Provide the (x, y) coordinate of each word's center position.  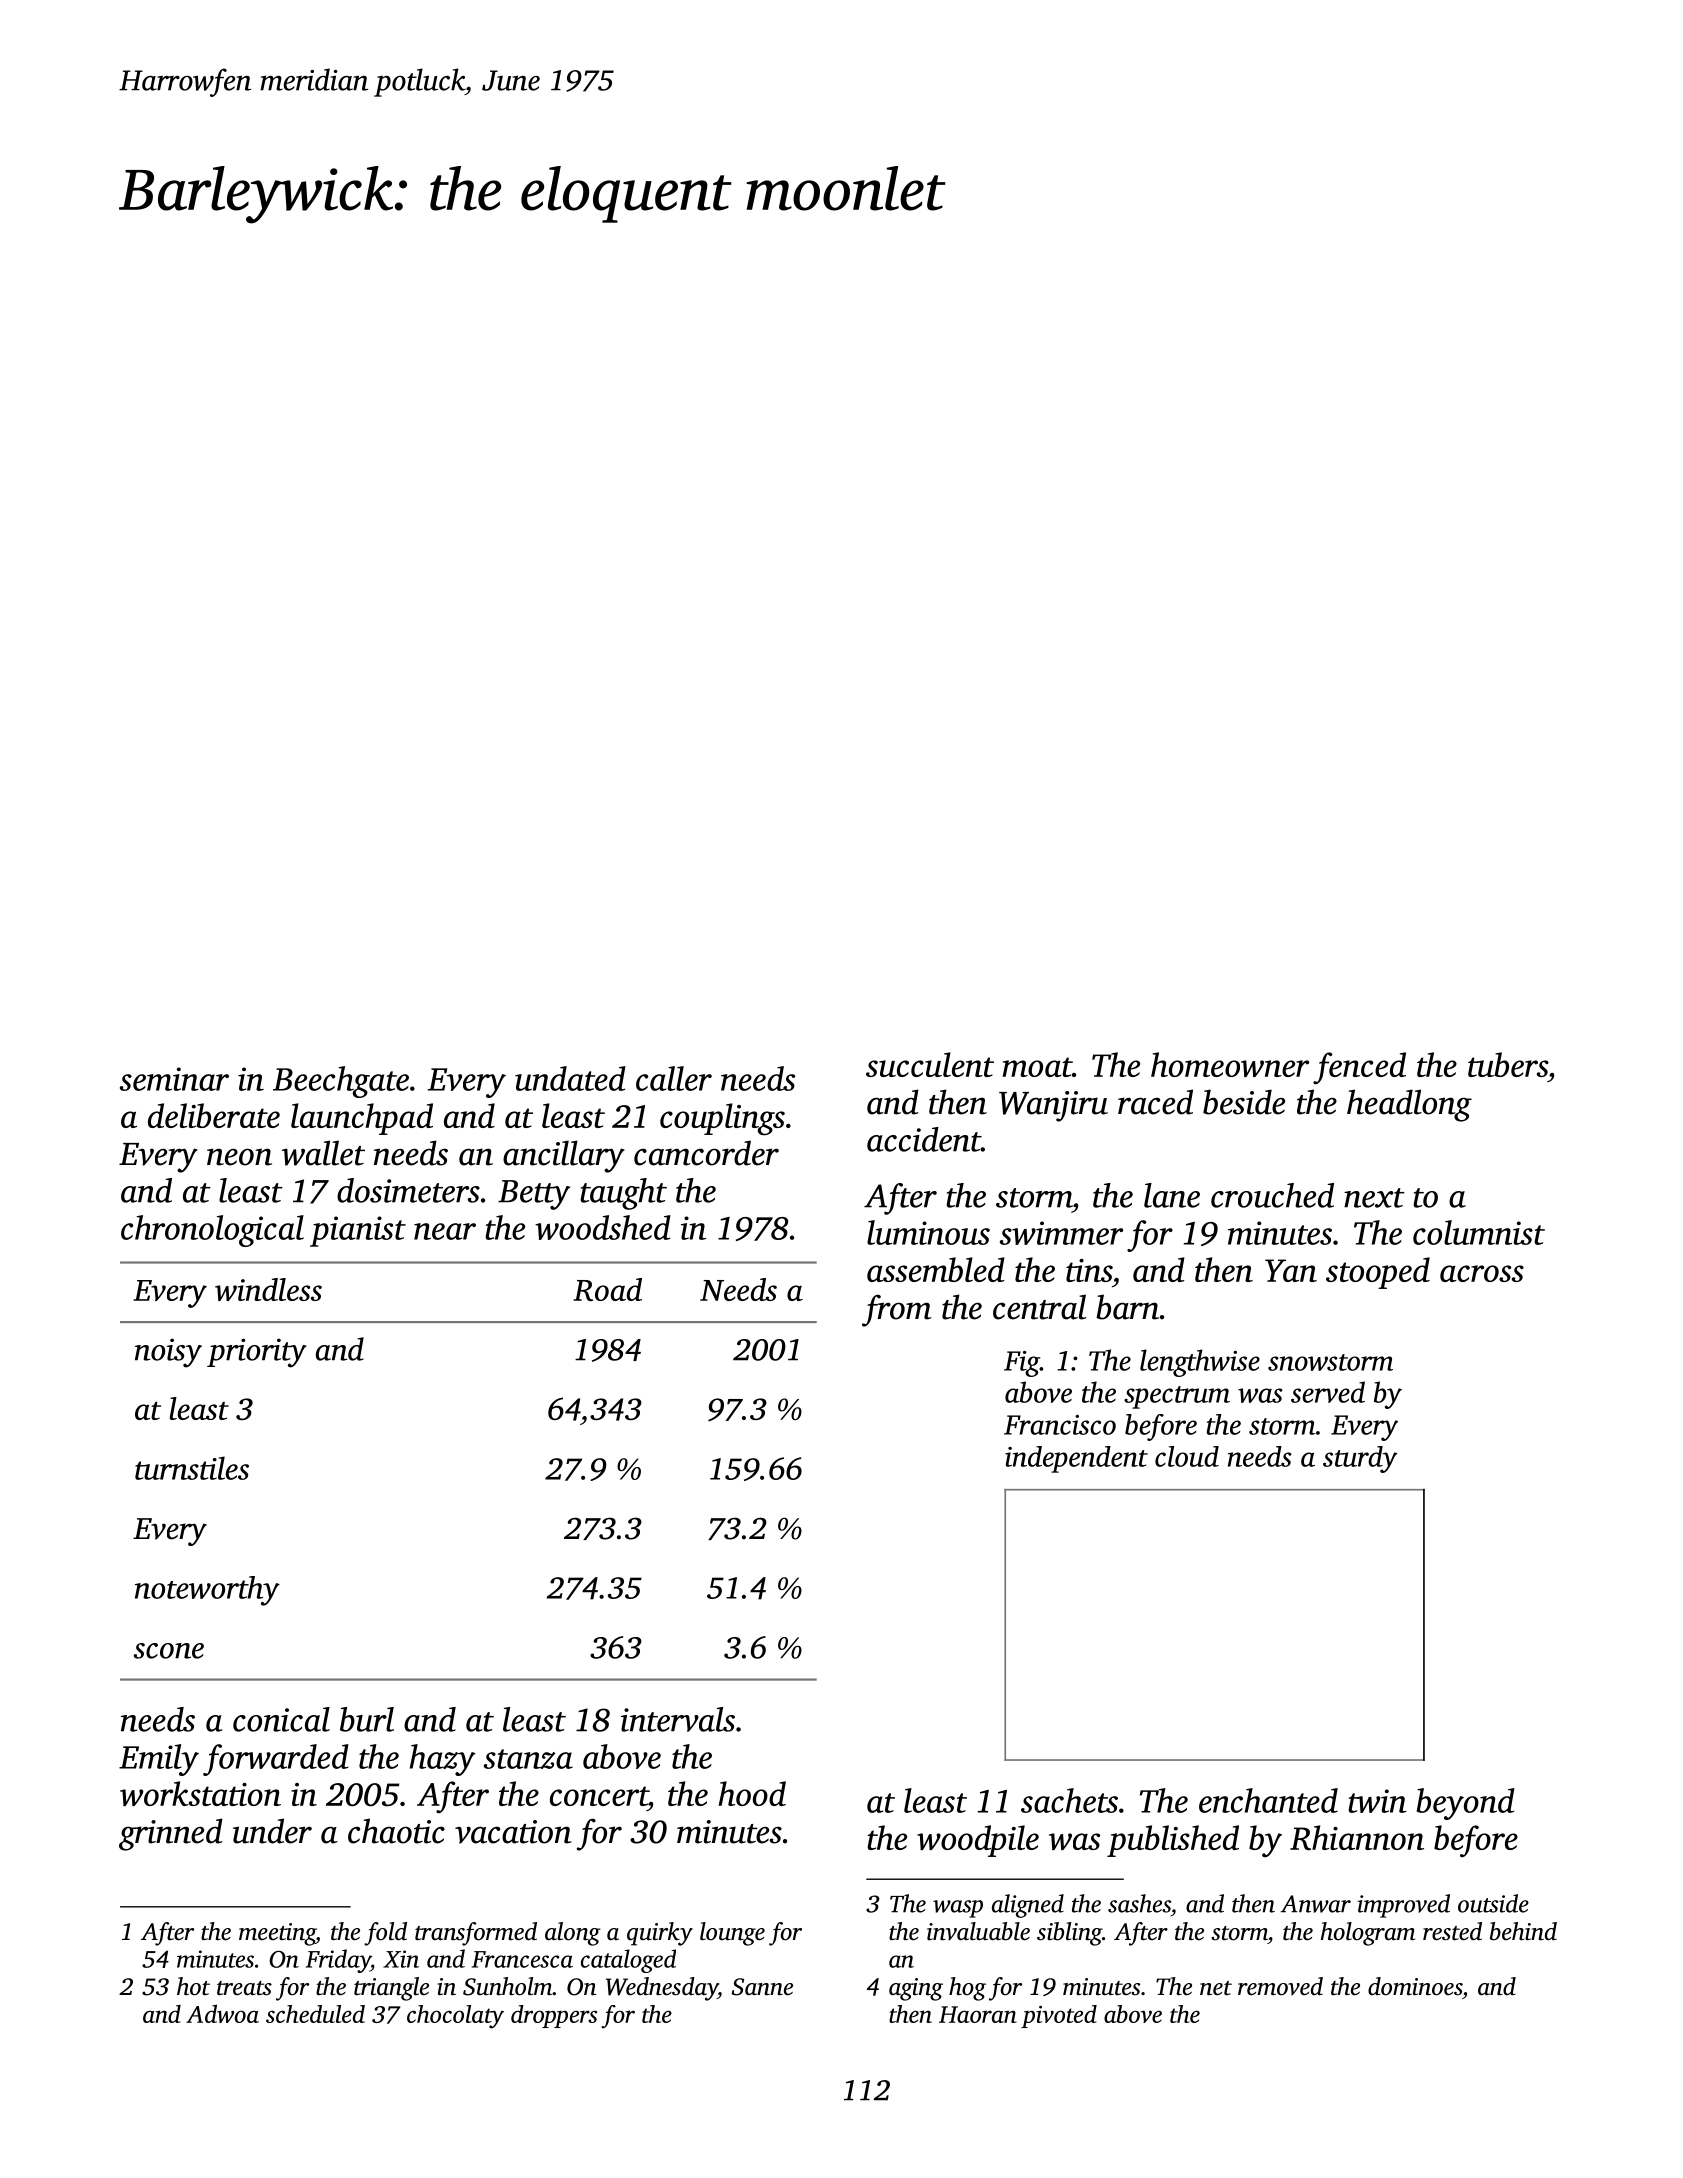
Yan (1291, 1270)
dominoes (1415, 1986)
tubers (1508, 1064)
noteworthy (207, 1591)
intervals (678, 1719)
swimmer (1061, 1233)
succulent (930, 1064)
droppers (554, 2016)
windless (268, 1289)
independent (1076, 1459)
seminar (174, 1079)
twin (1377, 1801)
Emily (159, 1760)
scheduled (315, 2014)
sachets (1069, 1800)
